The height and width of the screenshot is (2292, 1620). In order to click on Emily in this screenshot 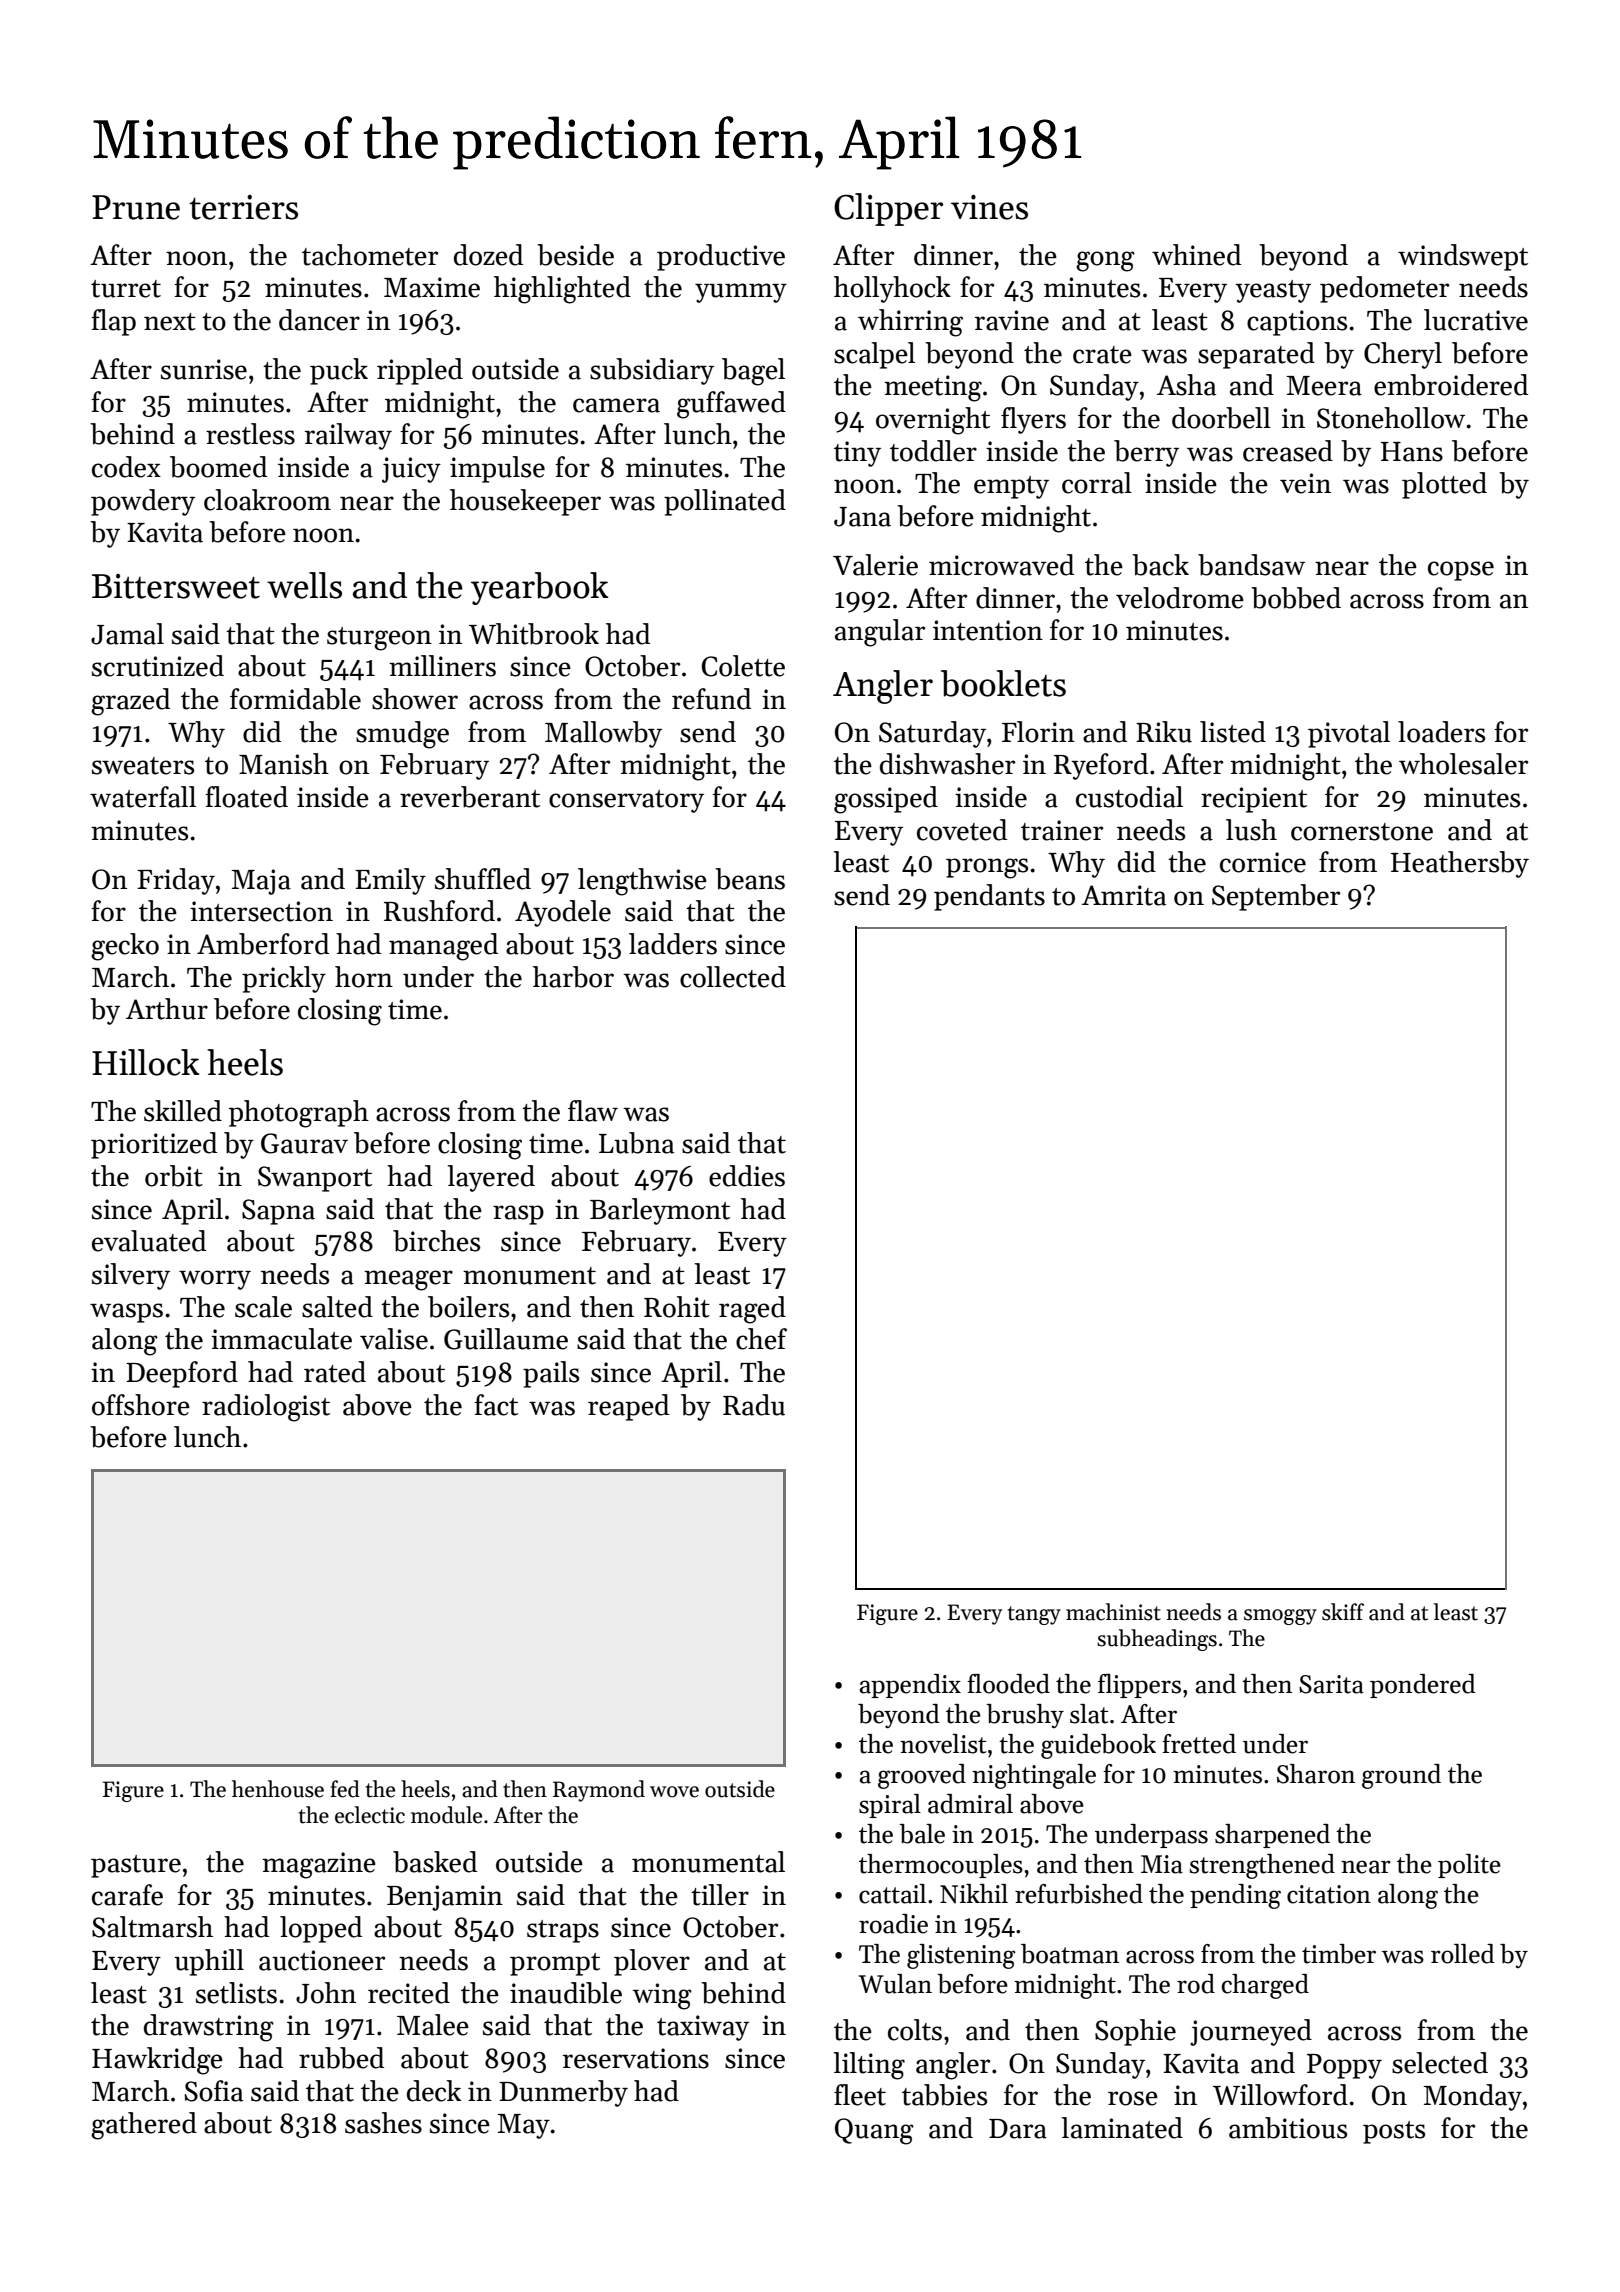, I will do `click(390, 881)`.
